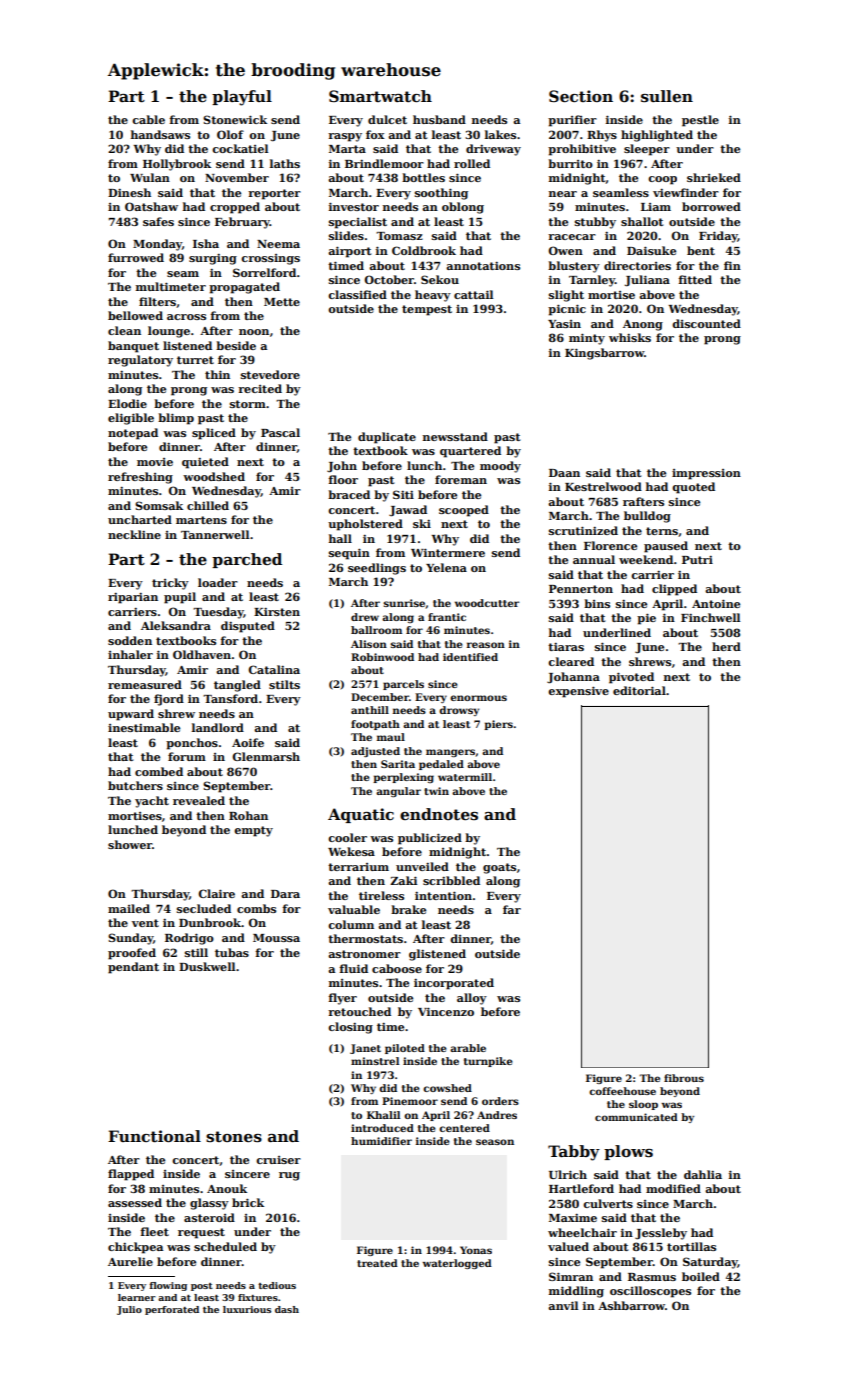  Describe the element at coordinates (512, 909) in the document. I see `far` at that location.
